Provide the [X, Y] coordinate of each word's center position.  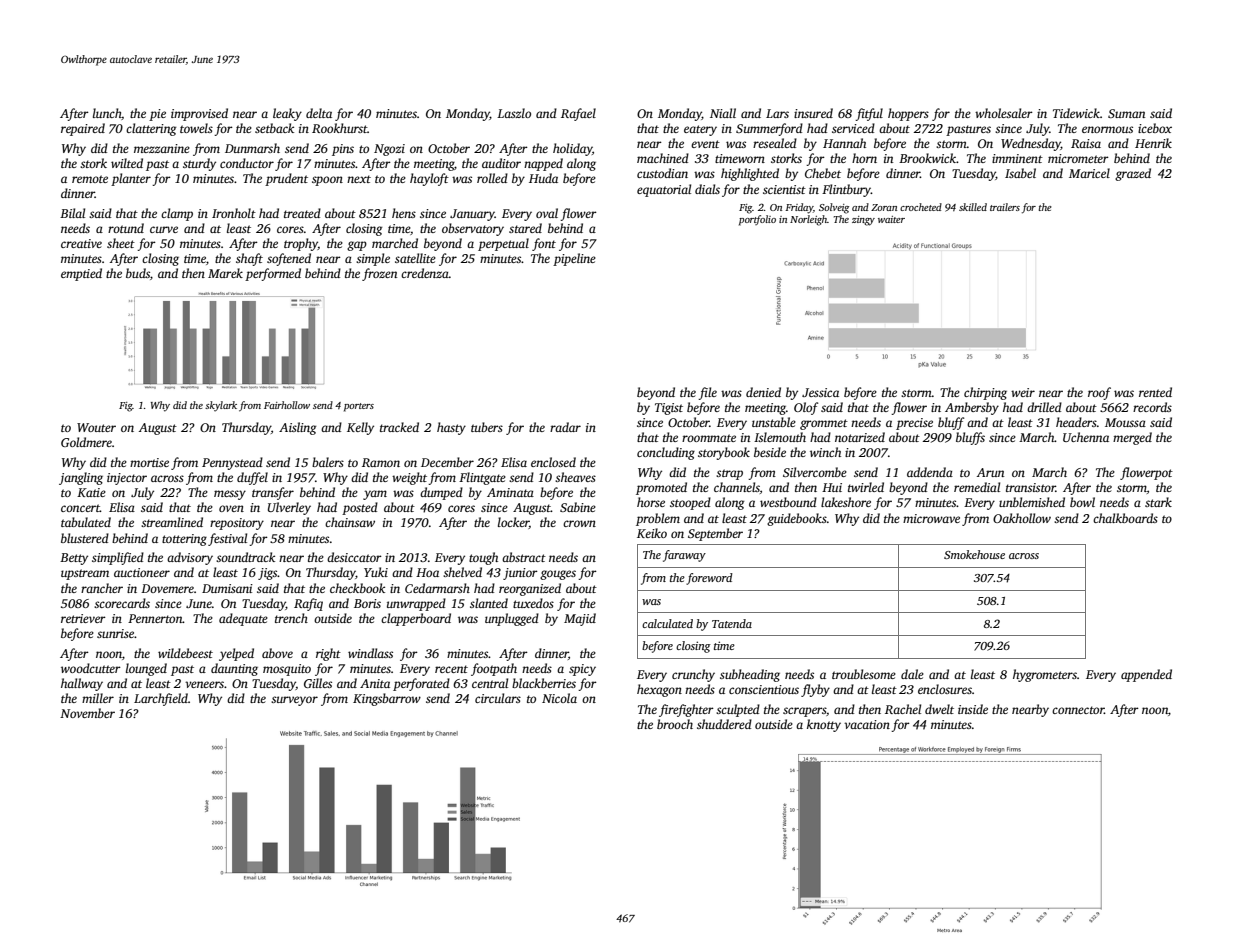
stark [1158, 502]
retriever [83, 618]
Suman [1126, 113]
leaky [287, 114]
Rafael [578, 114]
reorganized [530, 589]
